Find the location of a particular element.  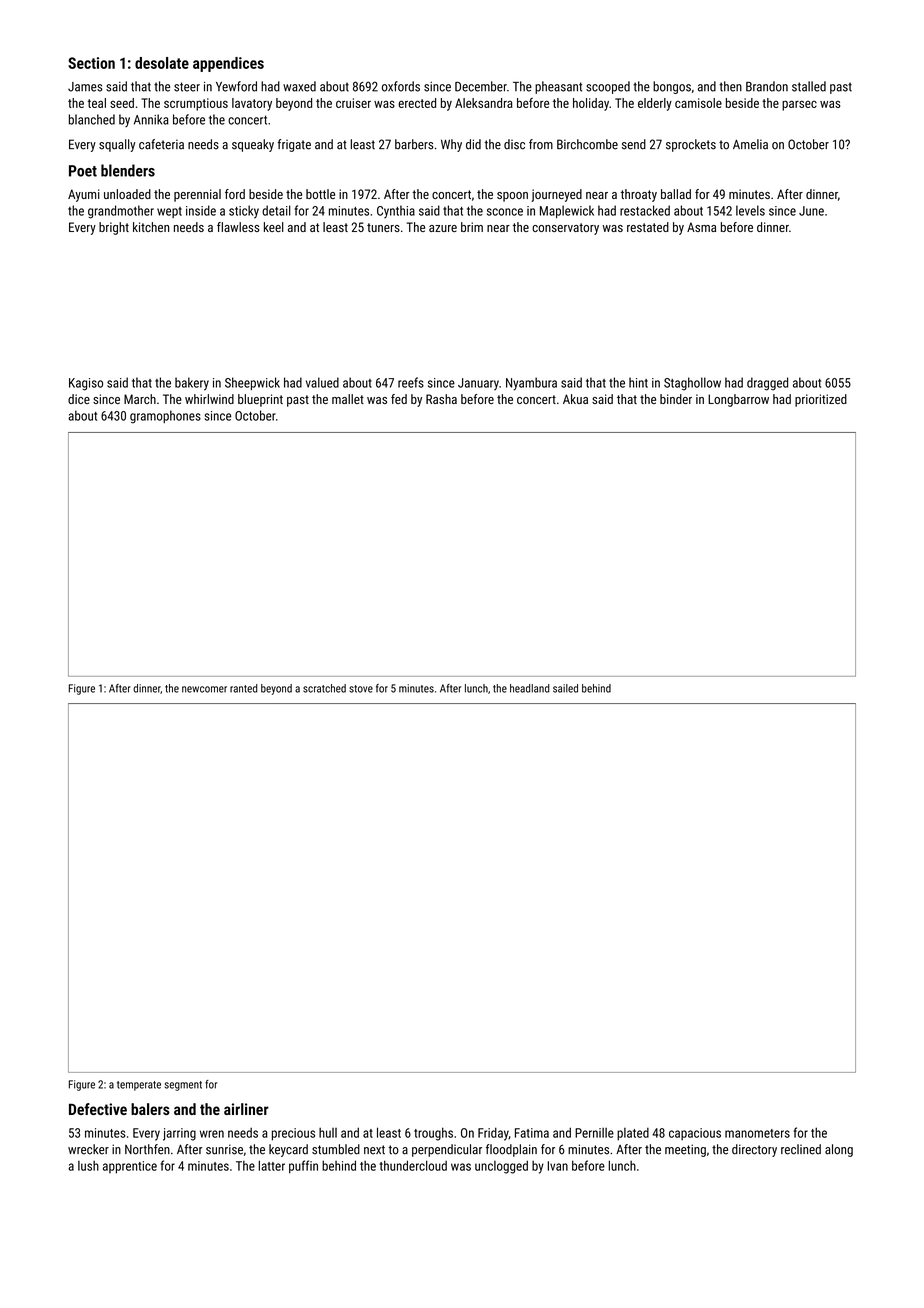

Fatima is located at coordinates (532, 1133).
